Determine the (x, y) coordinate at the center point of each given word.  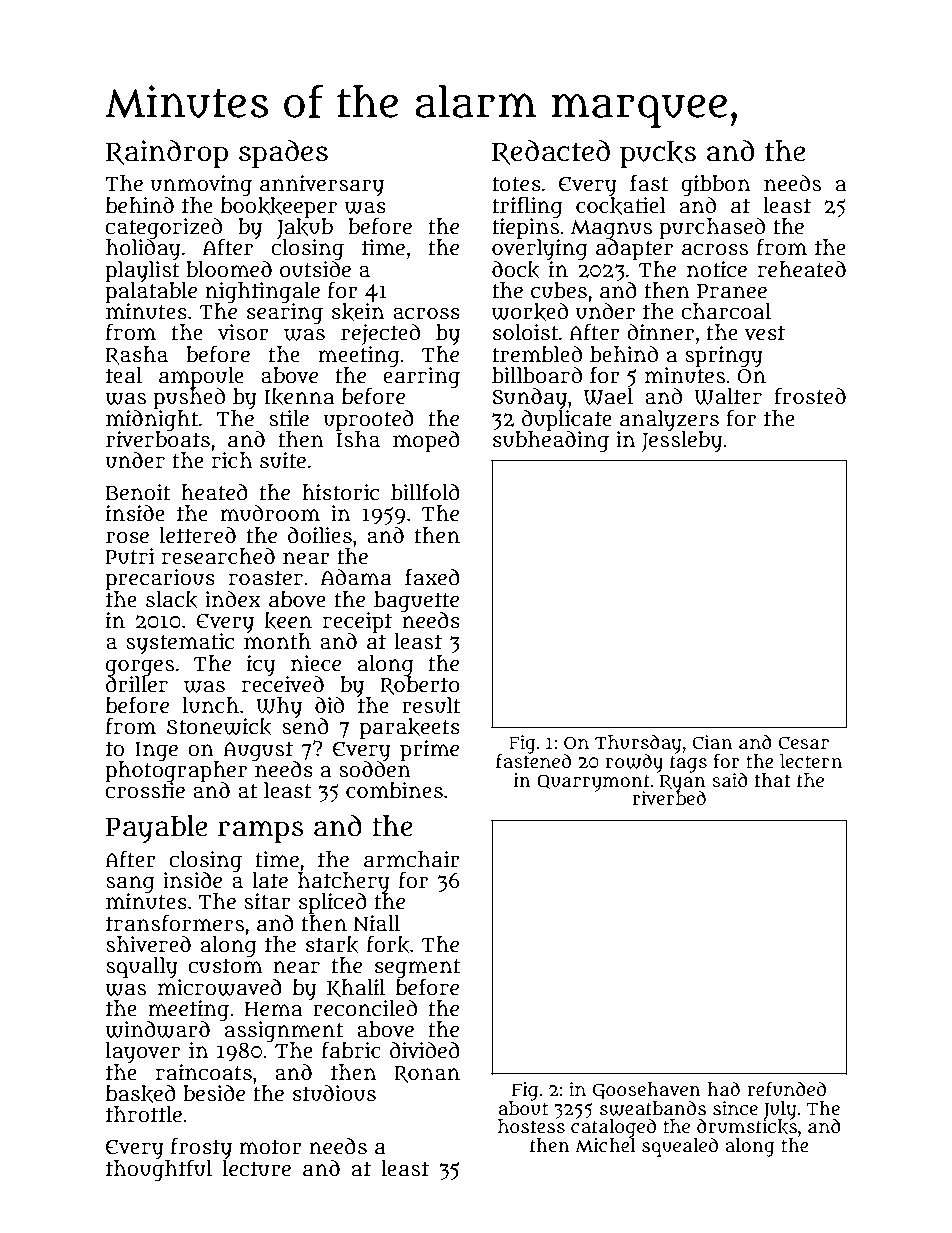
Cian (712, 742)
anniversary (322, 186)
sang (130, 884)
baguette (416, 601)
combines (394, 790)
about (523, 1108)
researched (218, 556)
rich (232, 460)
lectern (811, 761)
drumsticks (747, 1127)
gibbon (715, 185)
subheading (551, 441)
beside (214, 1093)
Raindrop (167, 154)
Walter (728, 396)
